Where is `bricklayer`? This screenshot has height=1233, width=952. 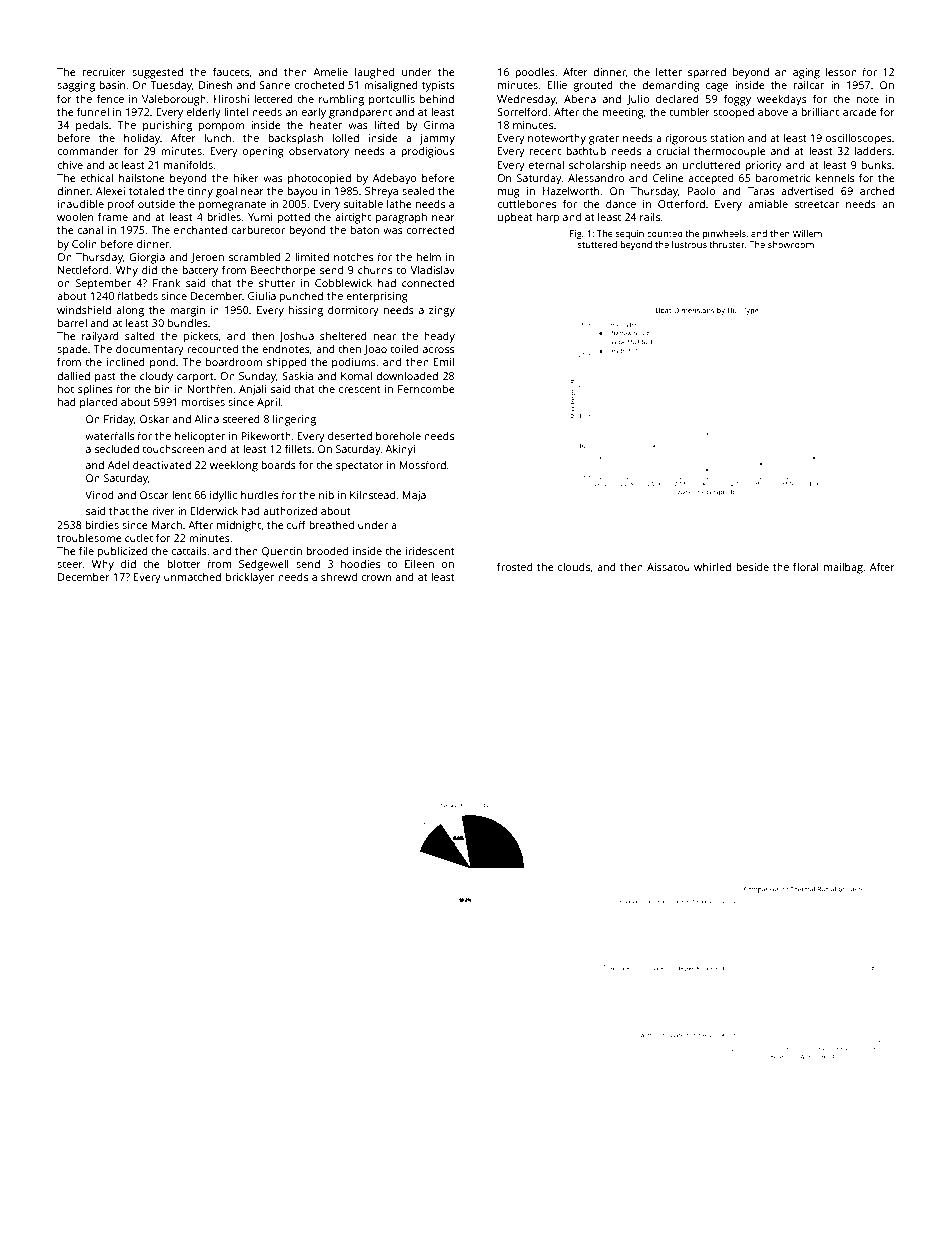
bricklayer is located at coordinates (250, 578).
